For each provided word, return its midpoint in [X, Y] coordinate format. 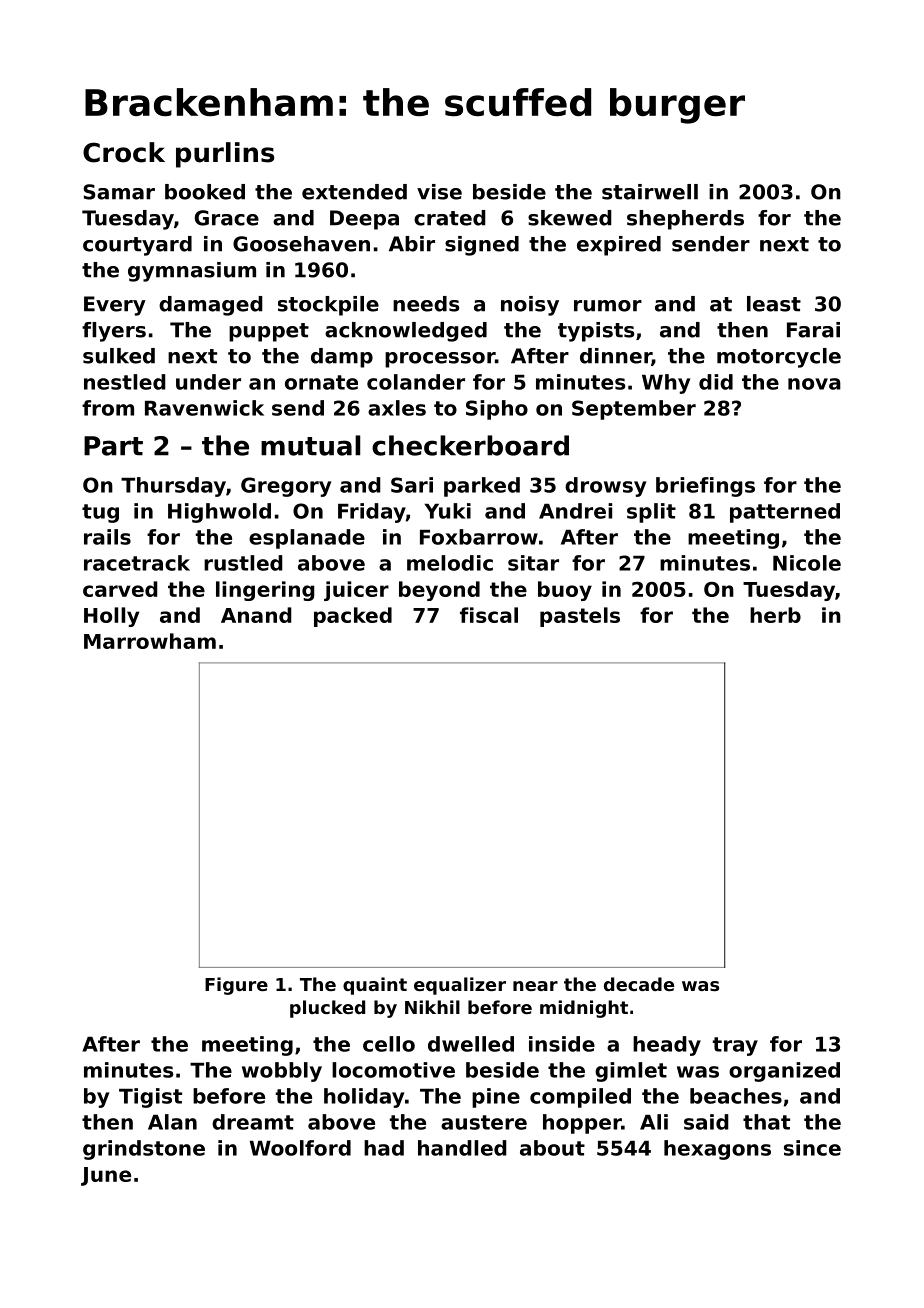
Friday [372, 513]
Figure [236, 986]
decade [639, 984]
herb [775, 615]
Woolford [300, 1148]
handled [462, 1148]
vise [439, 192]
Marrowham [150, 641]
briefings [705, 487]
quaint [375, 986]
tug [100, 513]
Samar [119, 192]
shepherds [685, 220]
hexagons [717, 1150]
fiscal [489, 615]
